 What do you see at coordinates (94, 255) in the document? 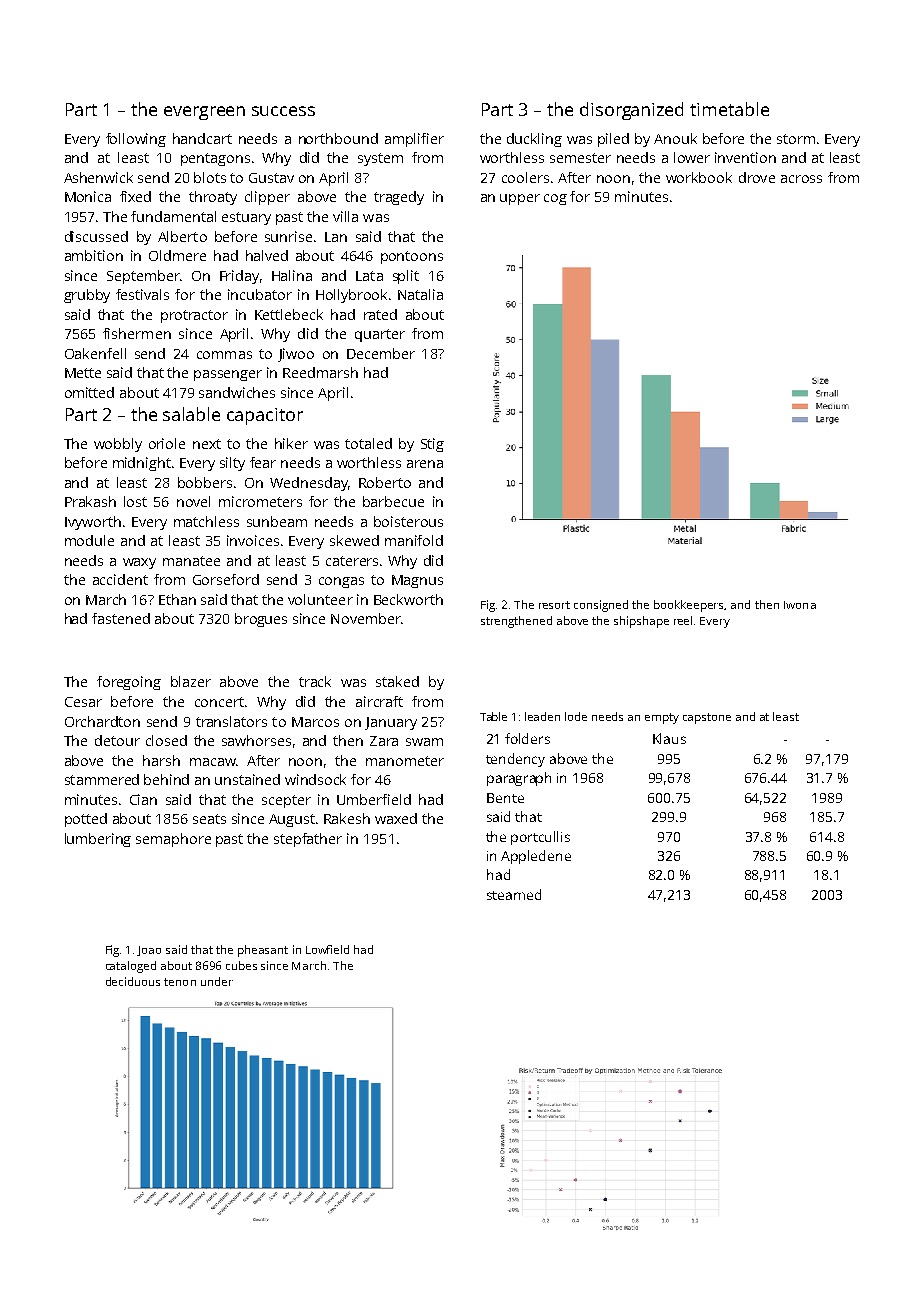
I see `ambition` at bounding box center [94, 255].
